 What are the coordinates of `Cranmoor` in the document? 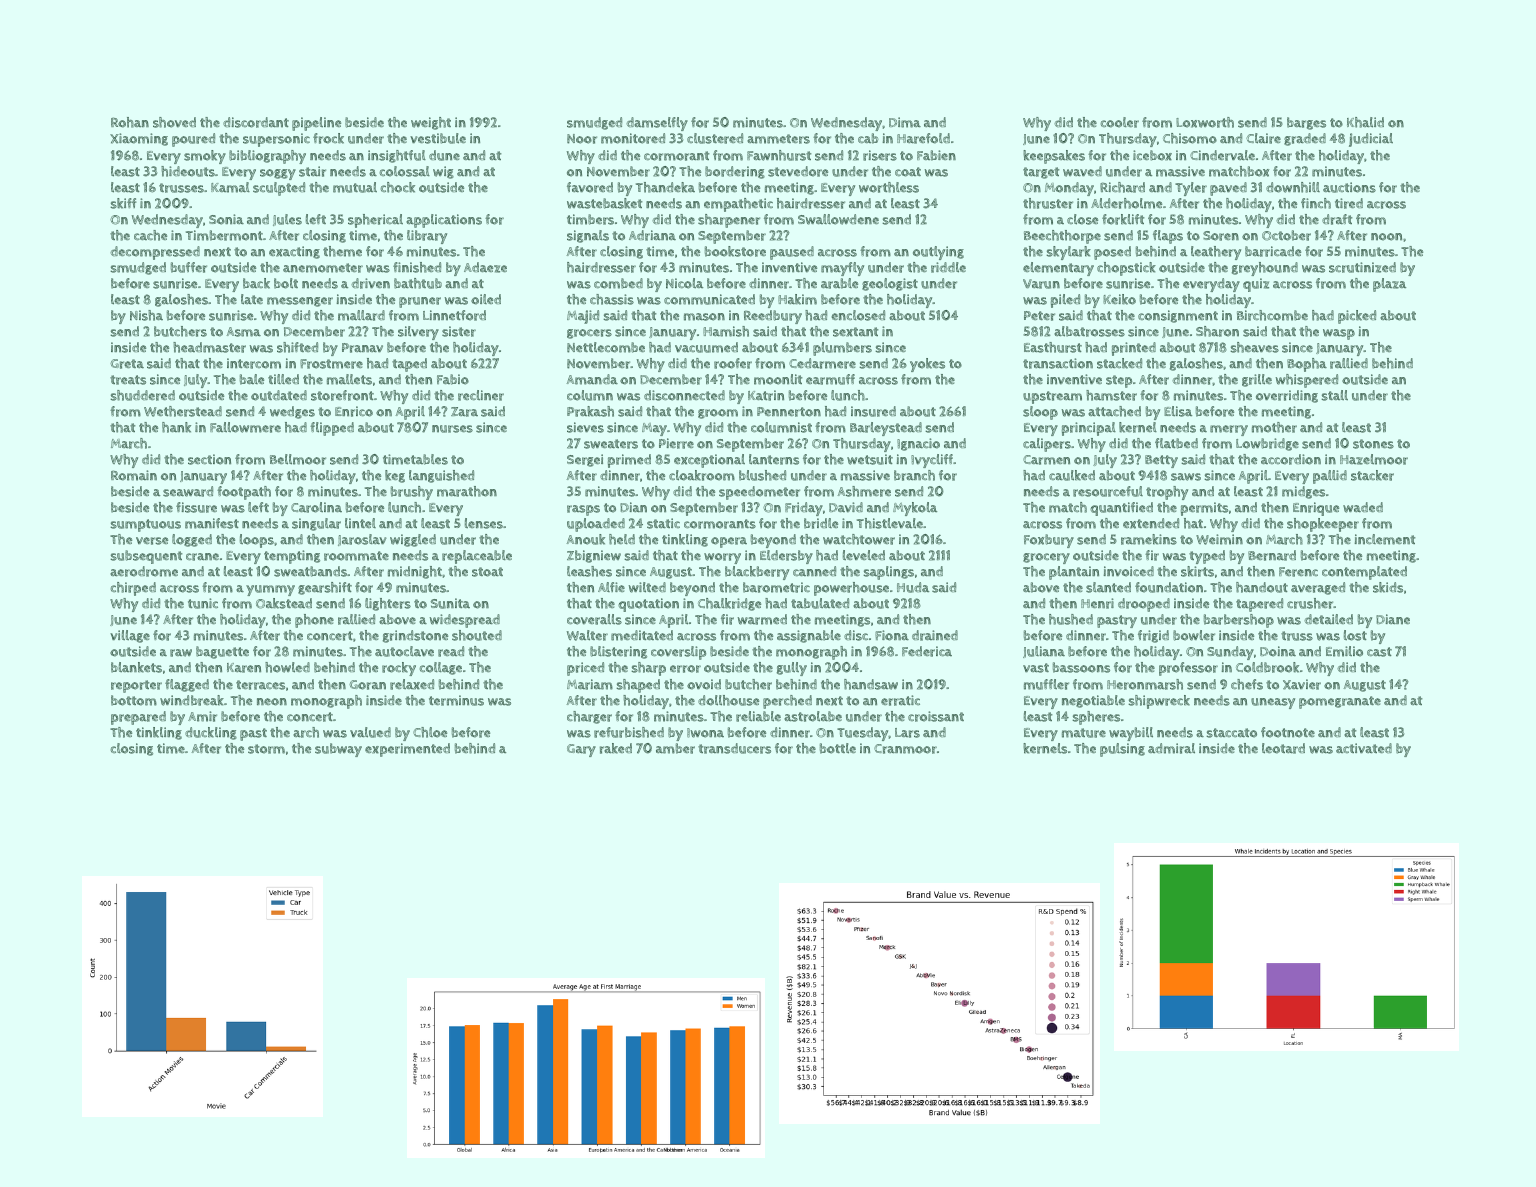 It's located at (905, 749).
